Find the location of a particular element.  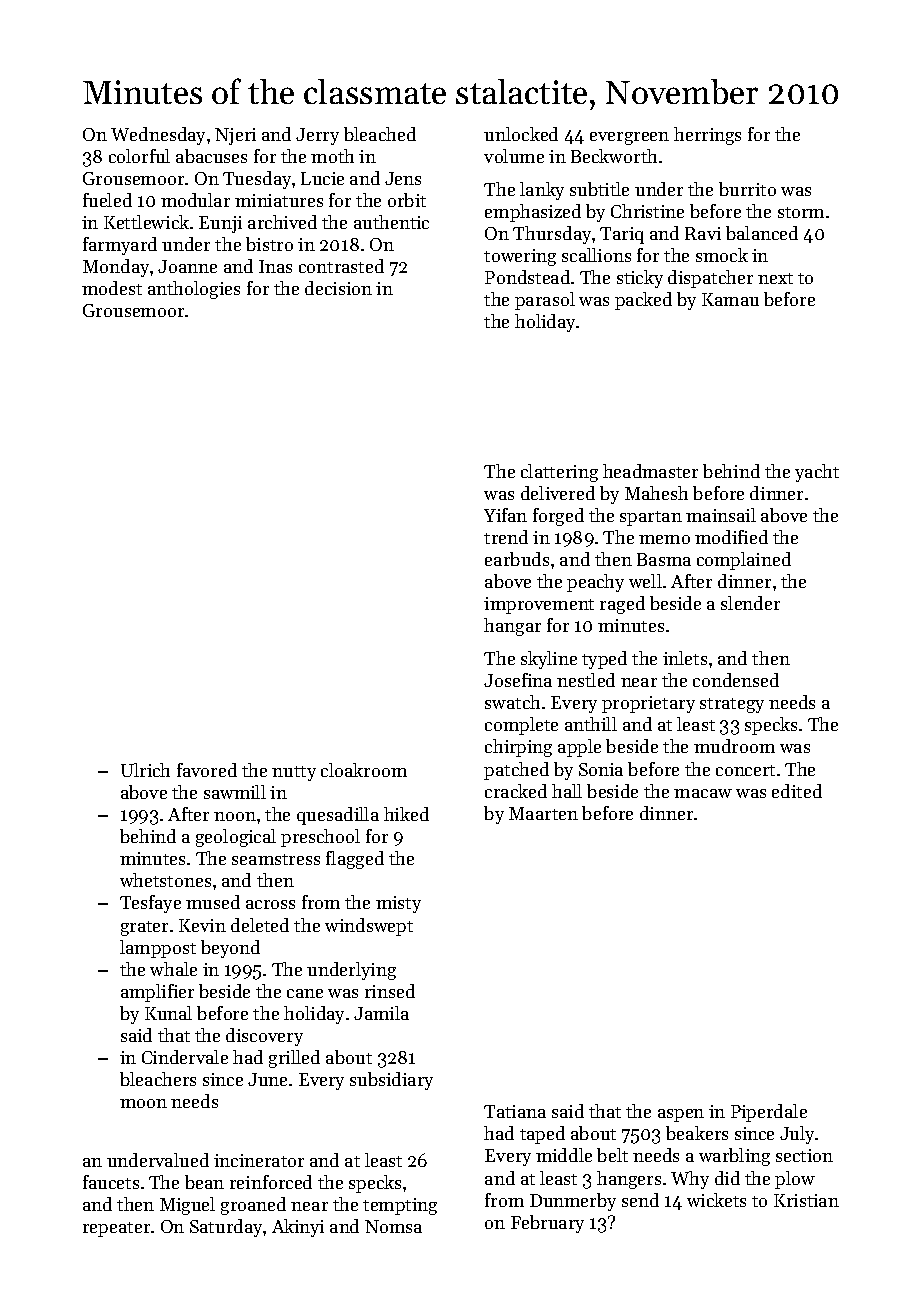

nutty is located at coordinates (294, 773).
